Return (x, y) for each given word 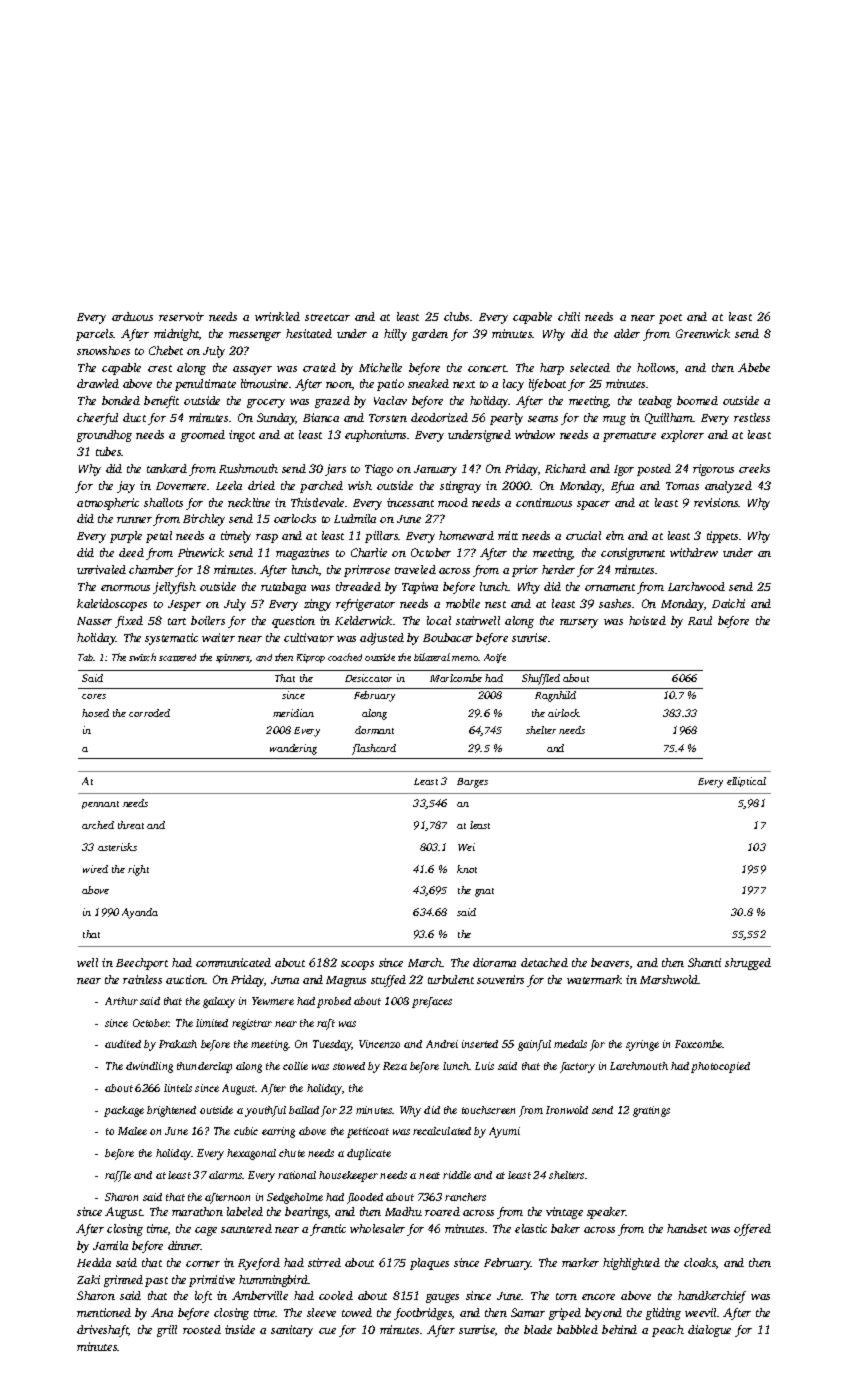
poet (670, 319)
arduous (132, 316)
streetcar (327, 317)
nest (495, 604)
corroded (149, 713)
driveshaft (103, 1331)
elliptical (746, 782)
